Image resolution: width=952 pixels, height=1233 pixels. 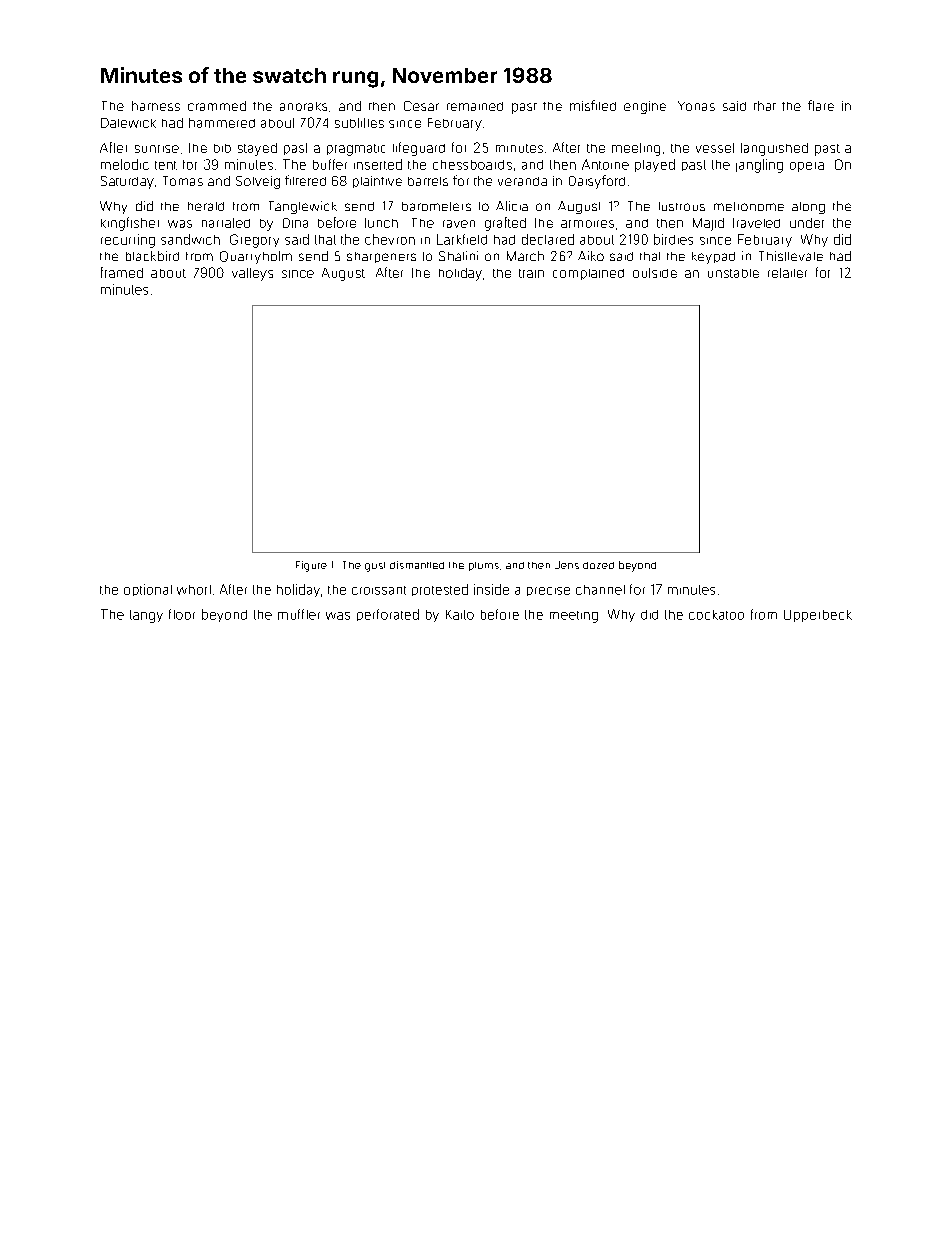 What do you see at coordinates (598, 565) in the screenshot?
I see `dozed` at bounding box center [598, 565].
